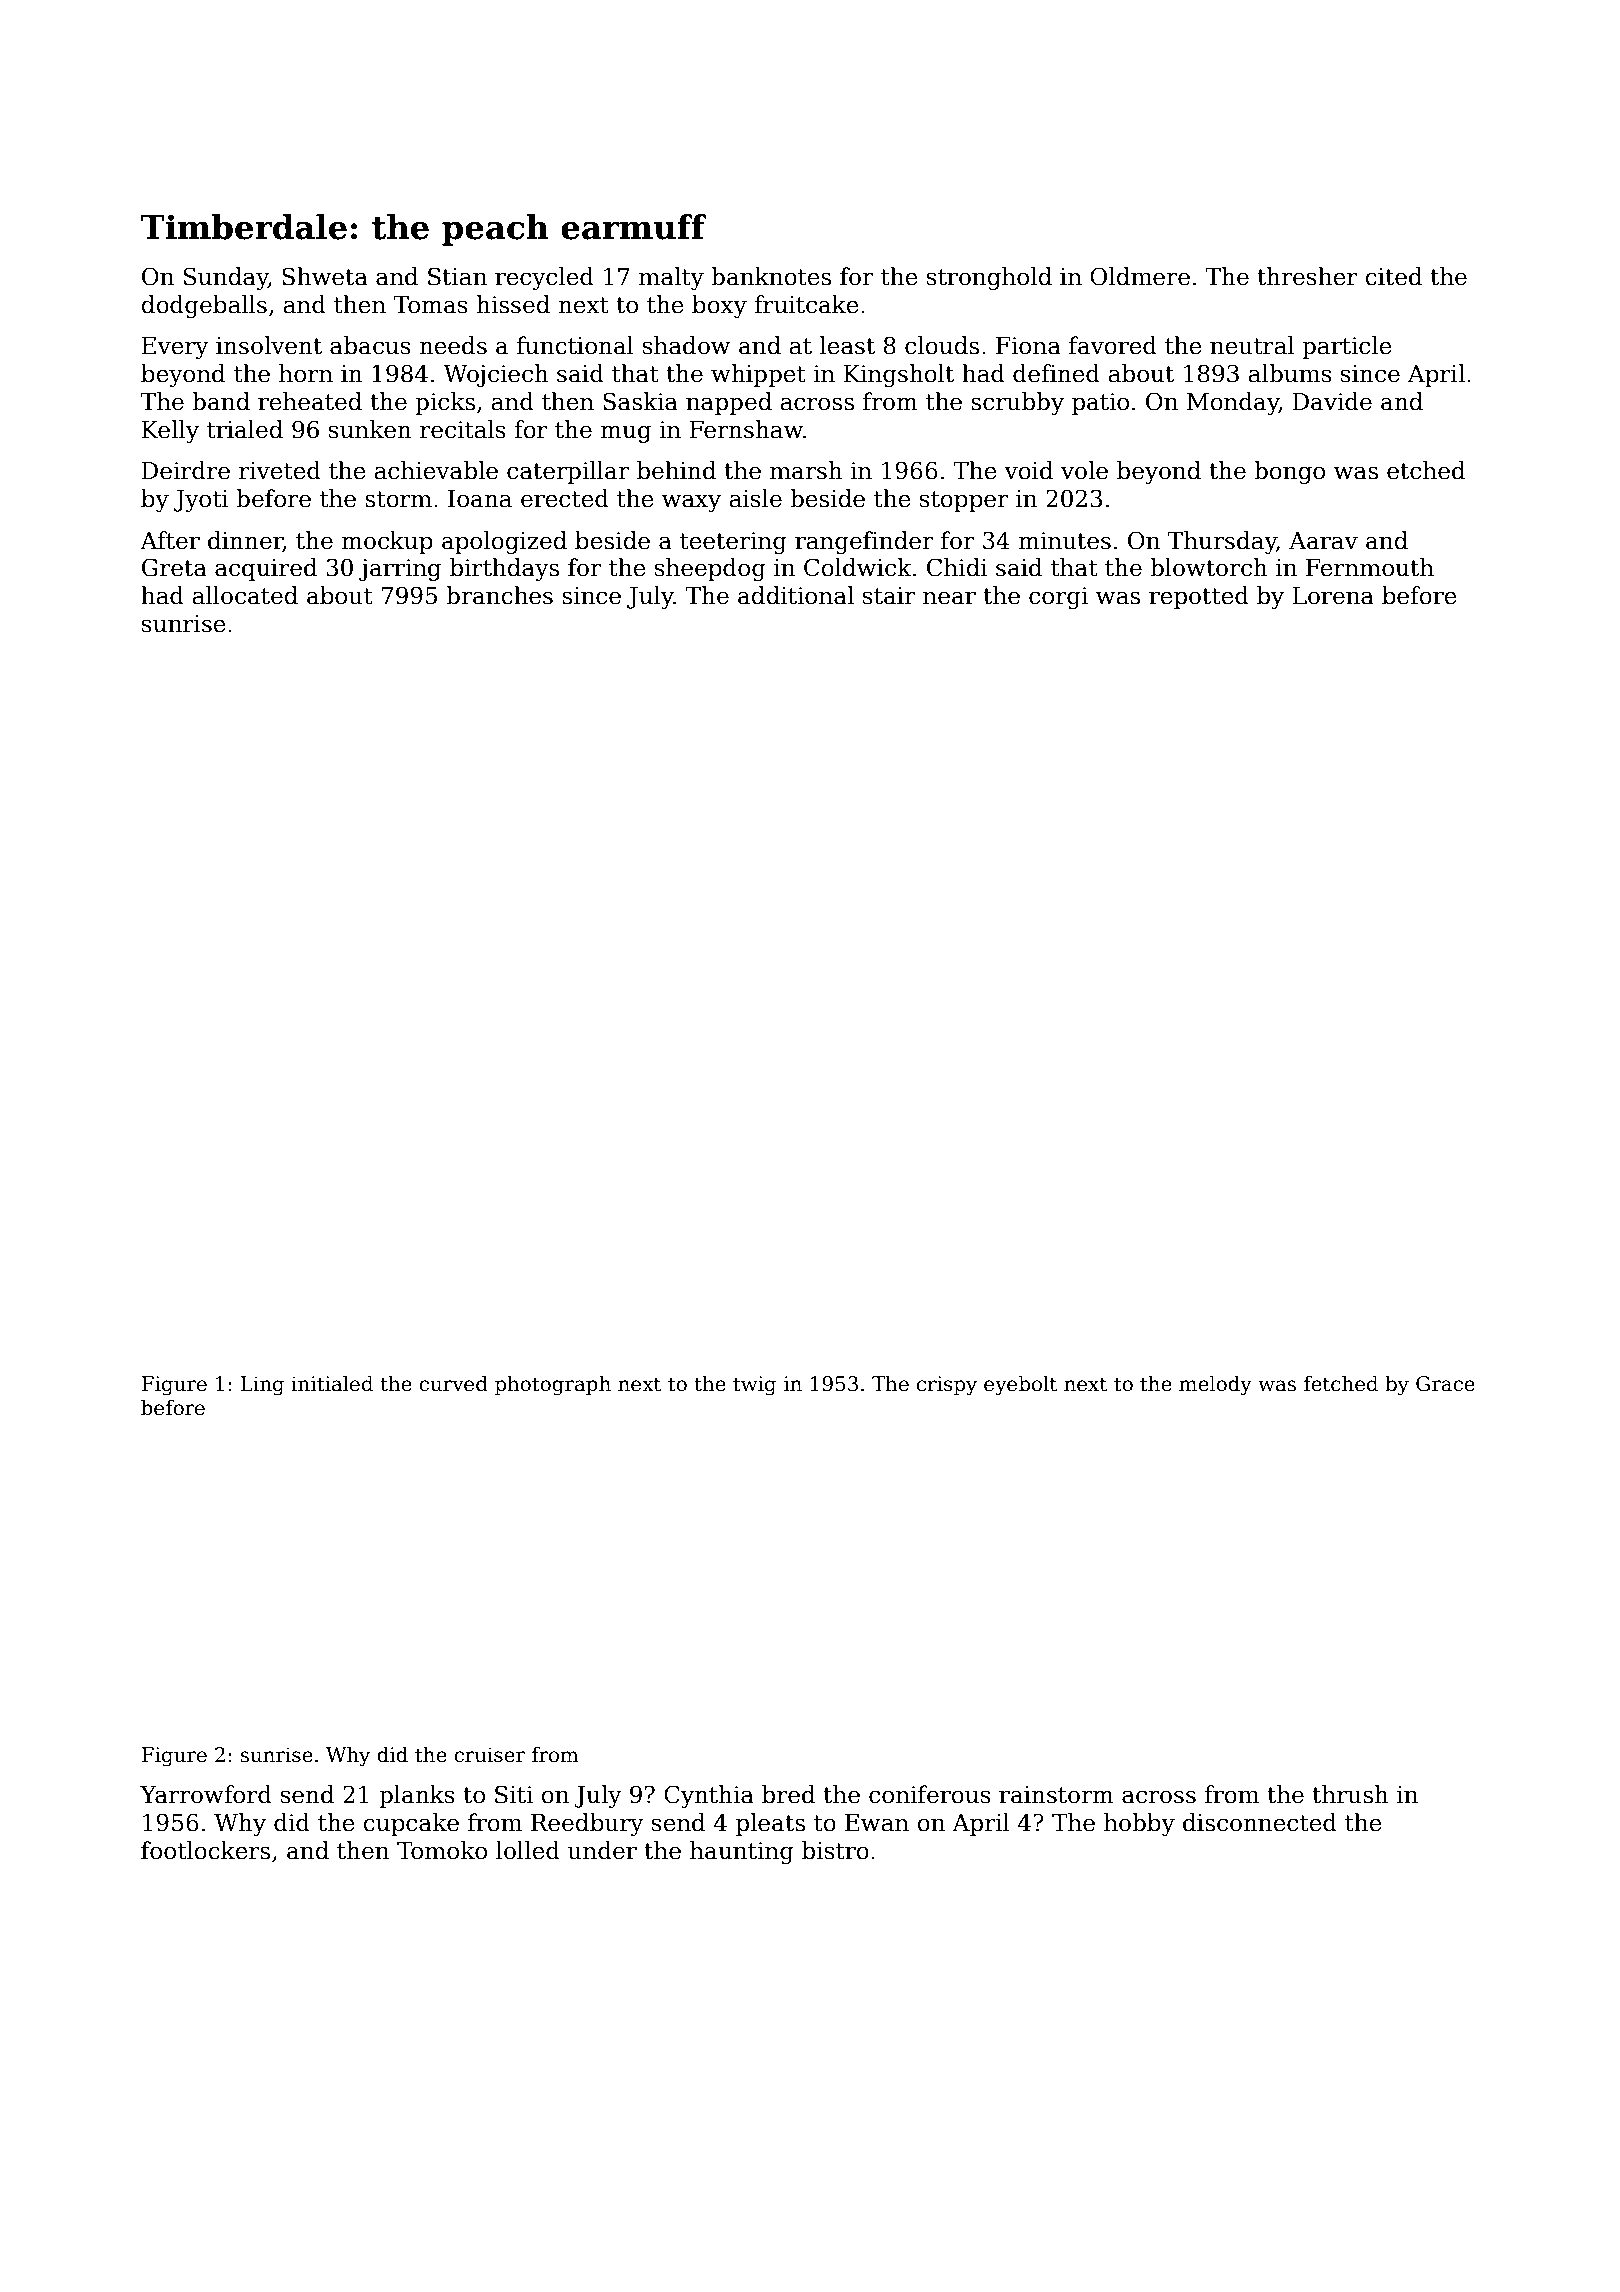  I want to click on Kelly, so click(170, 431).
